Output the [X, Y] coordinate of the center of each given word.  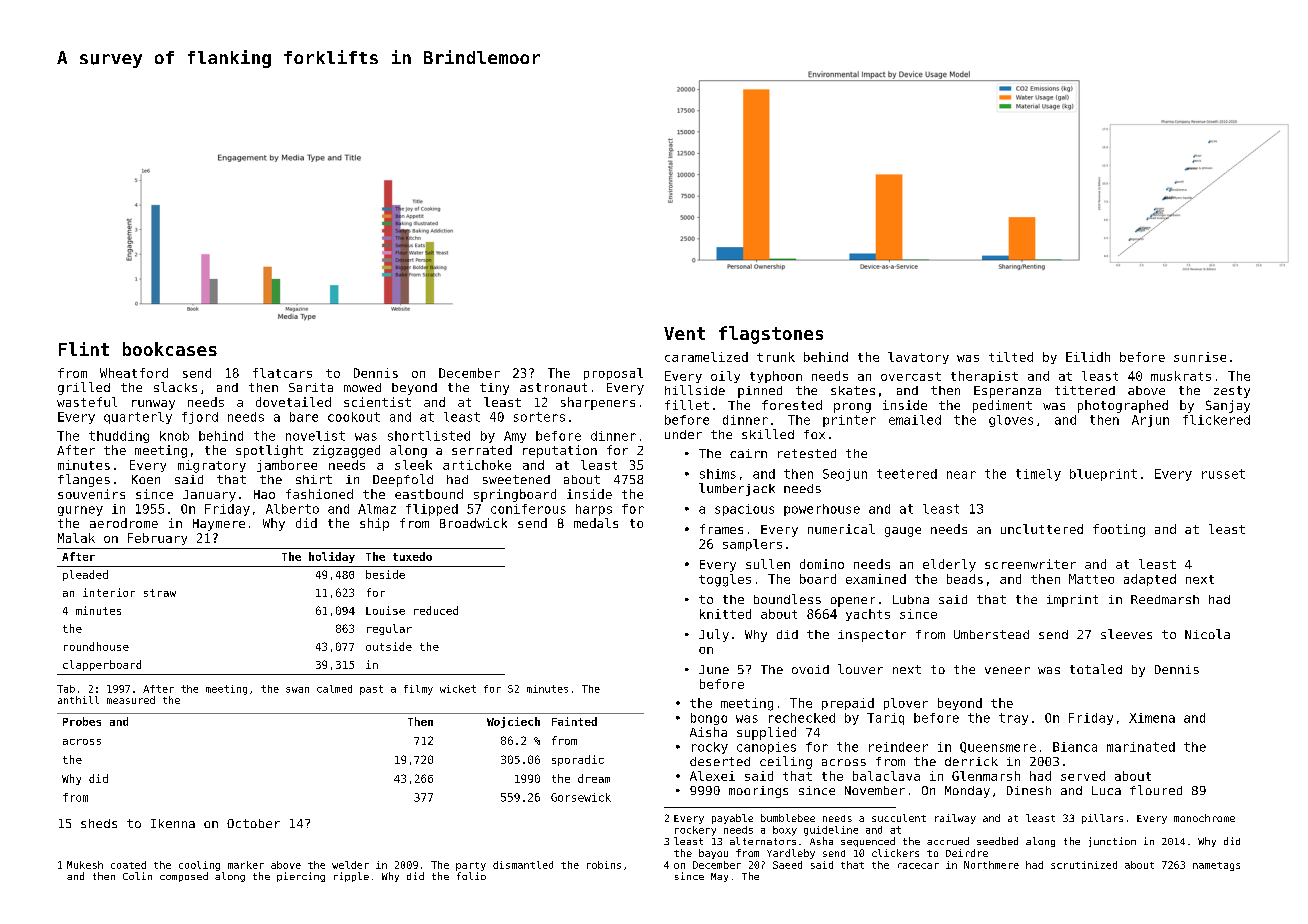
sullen [768, 564]
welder [350, 865]
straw [160, 593]
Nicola [1207, 634]
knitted [725, 614]
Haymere [219, 525]
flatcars [282, 373]
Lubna [911, 599]
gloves [1011, 421]
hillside [695, 390]
